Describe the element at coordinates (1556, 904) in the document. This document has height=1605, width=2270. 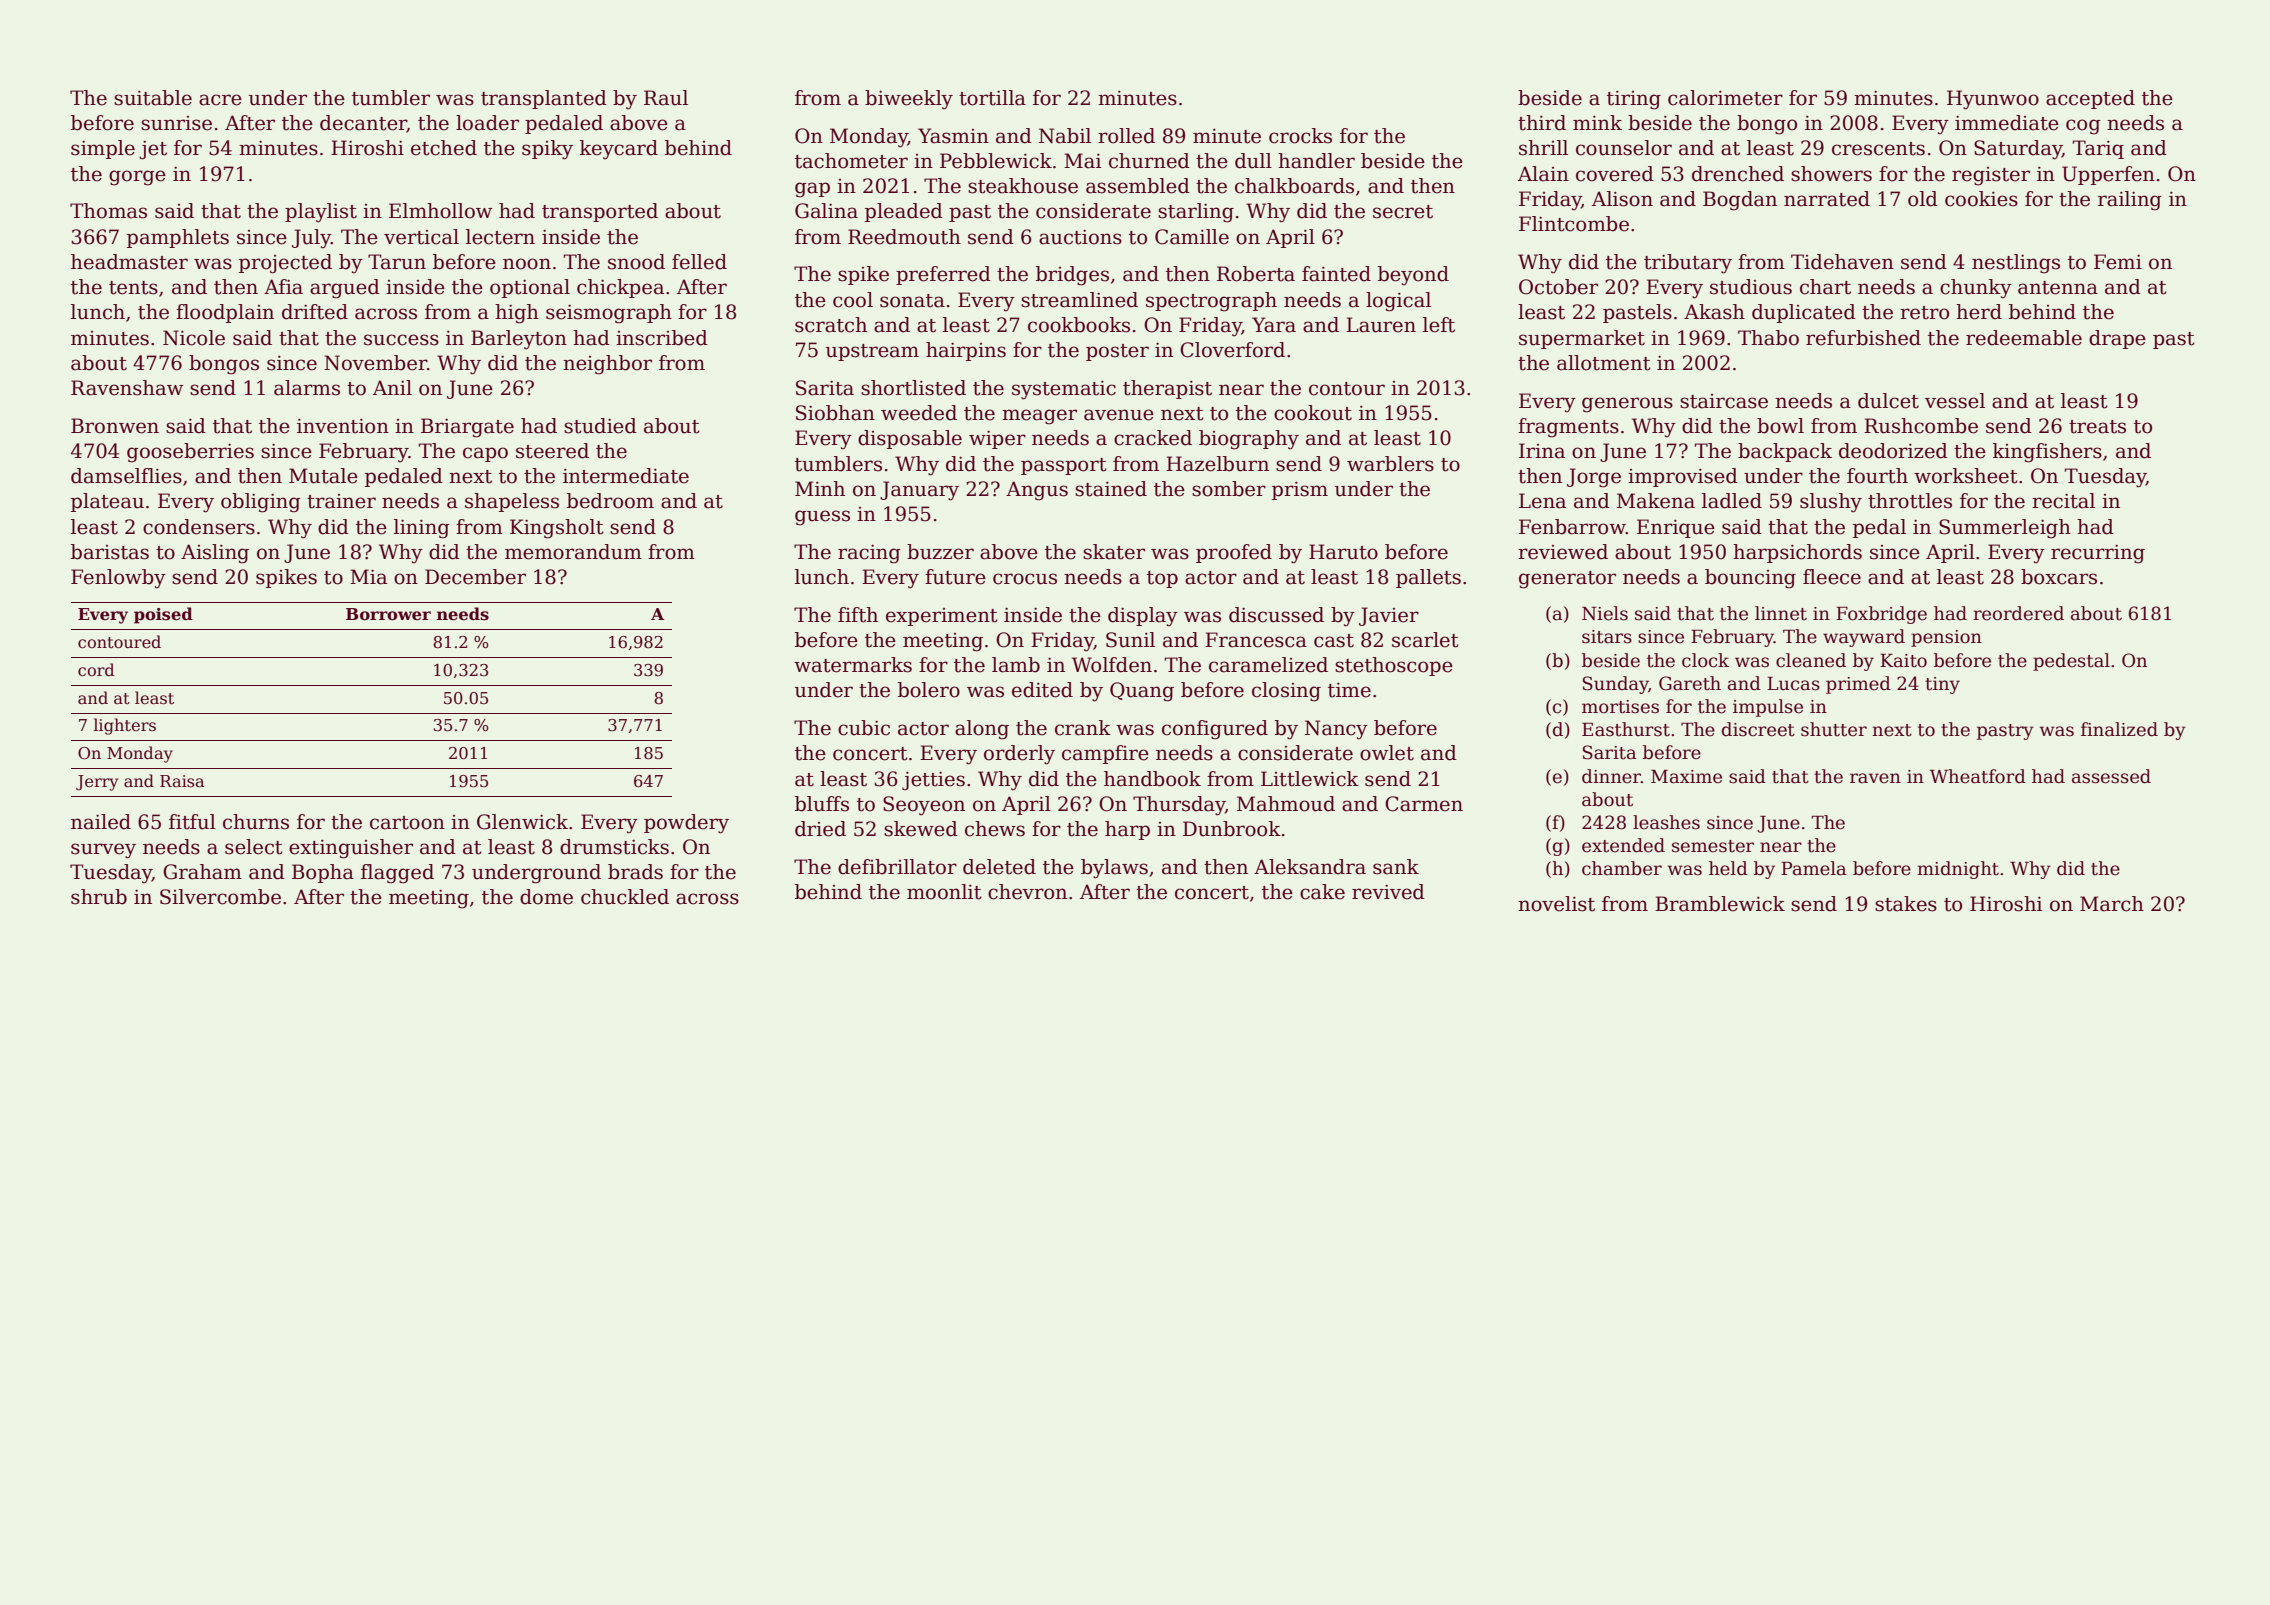
I see `novelist` at that location.
